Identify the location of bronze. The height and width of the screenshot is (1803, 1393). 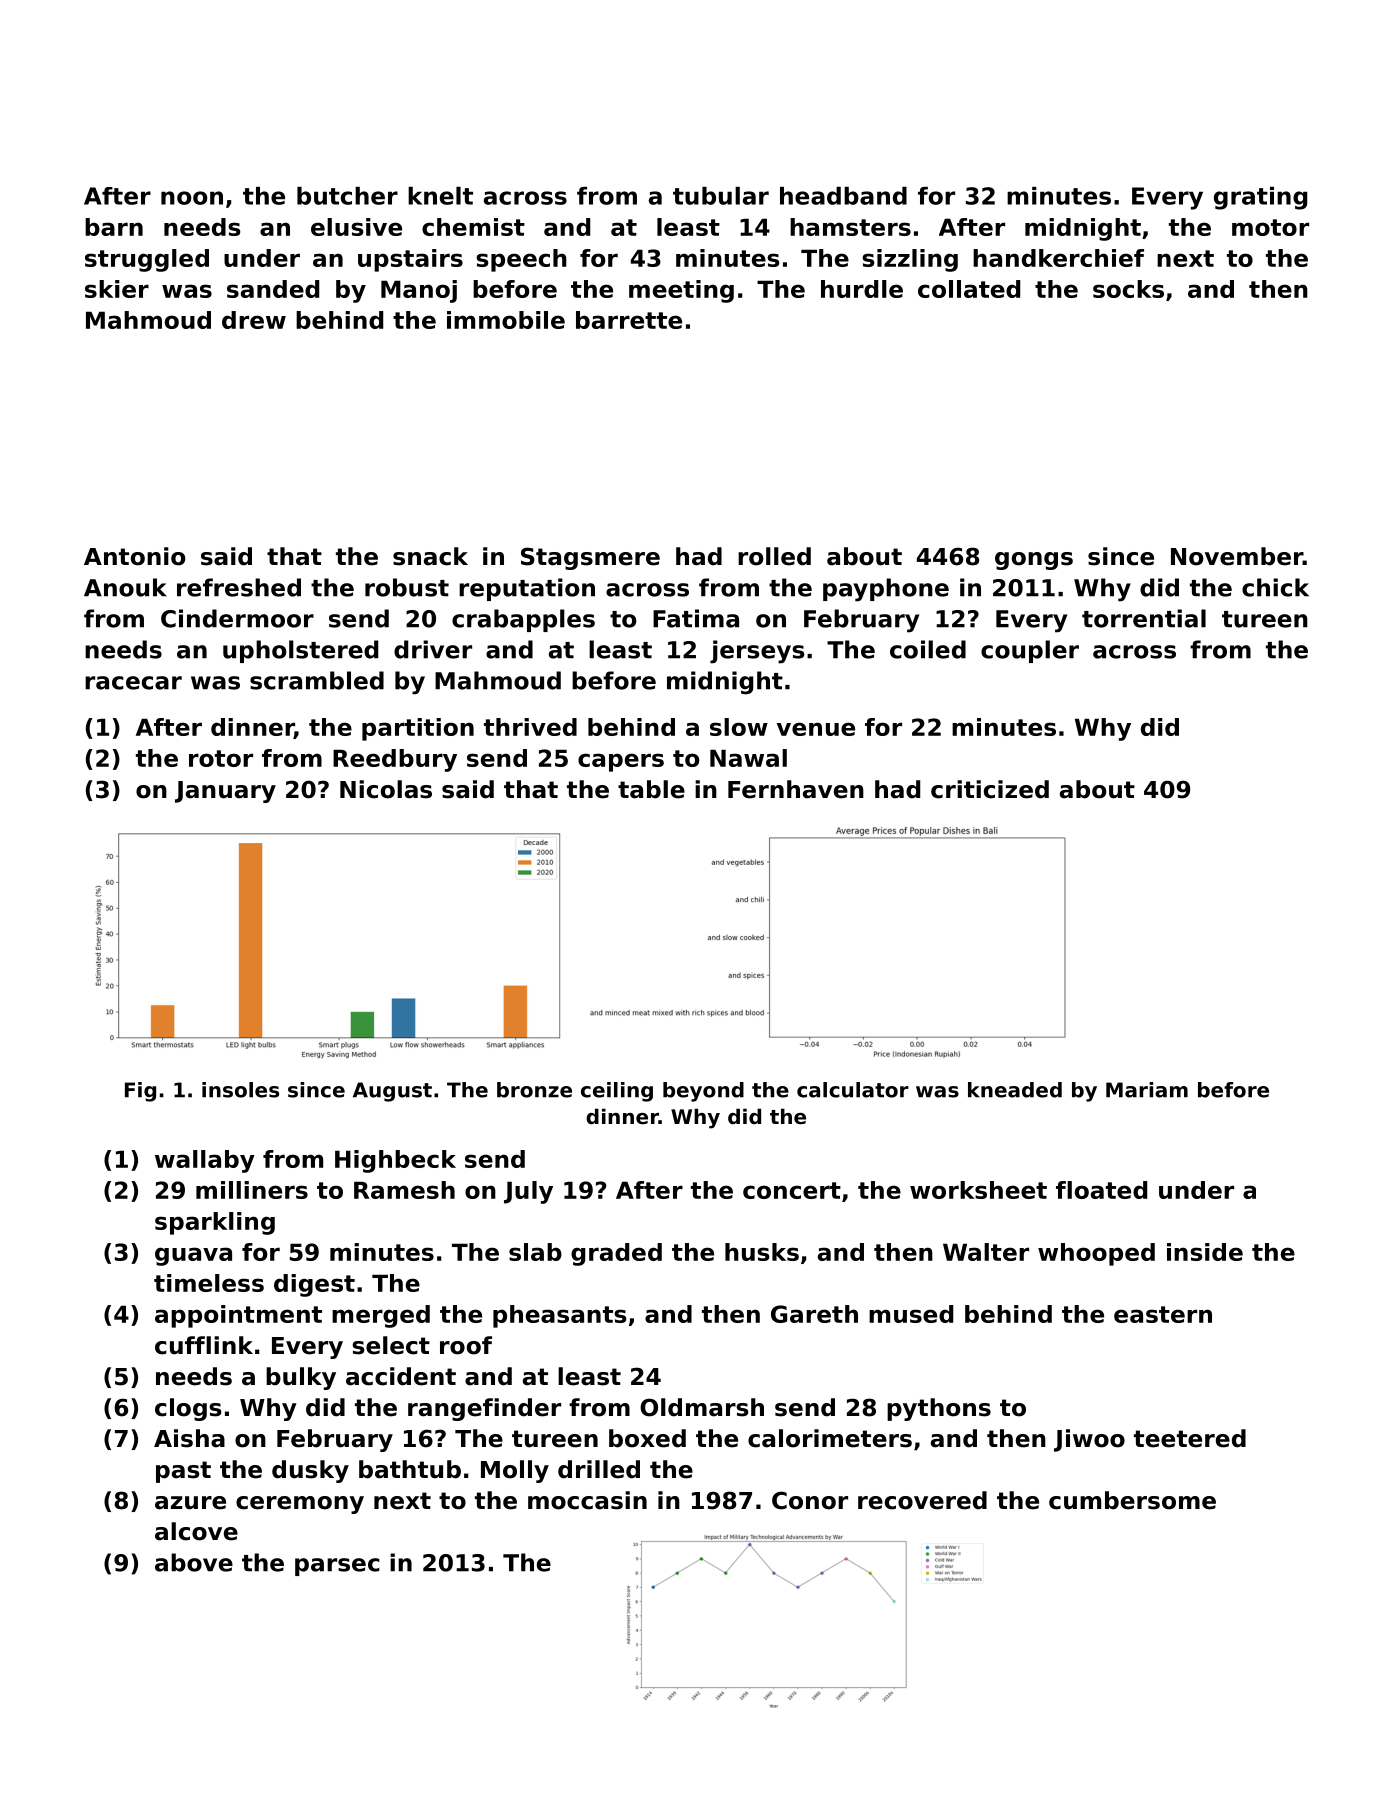
(534, 1090).
